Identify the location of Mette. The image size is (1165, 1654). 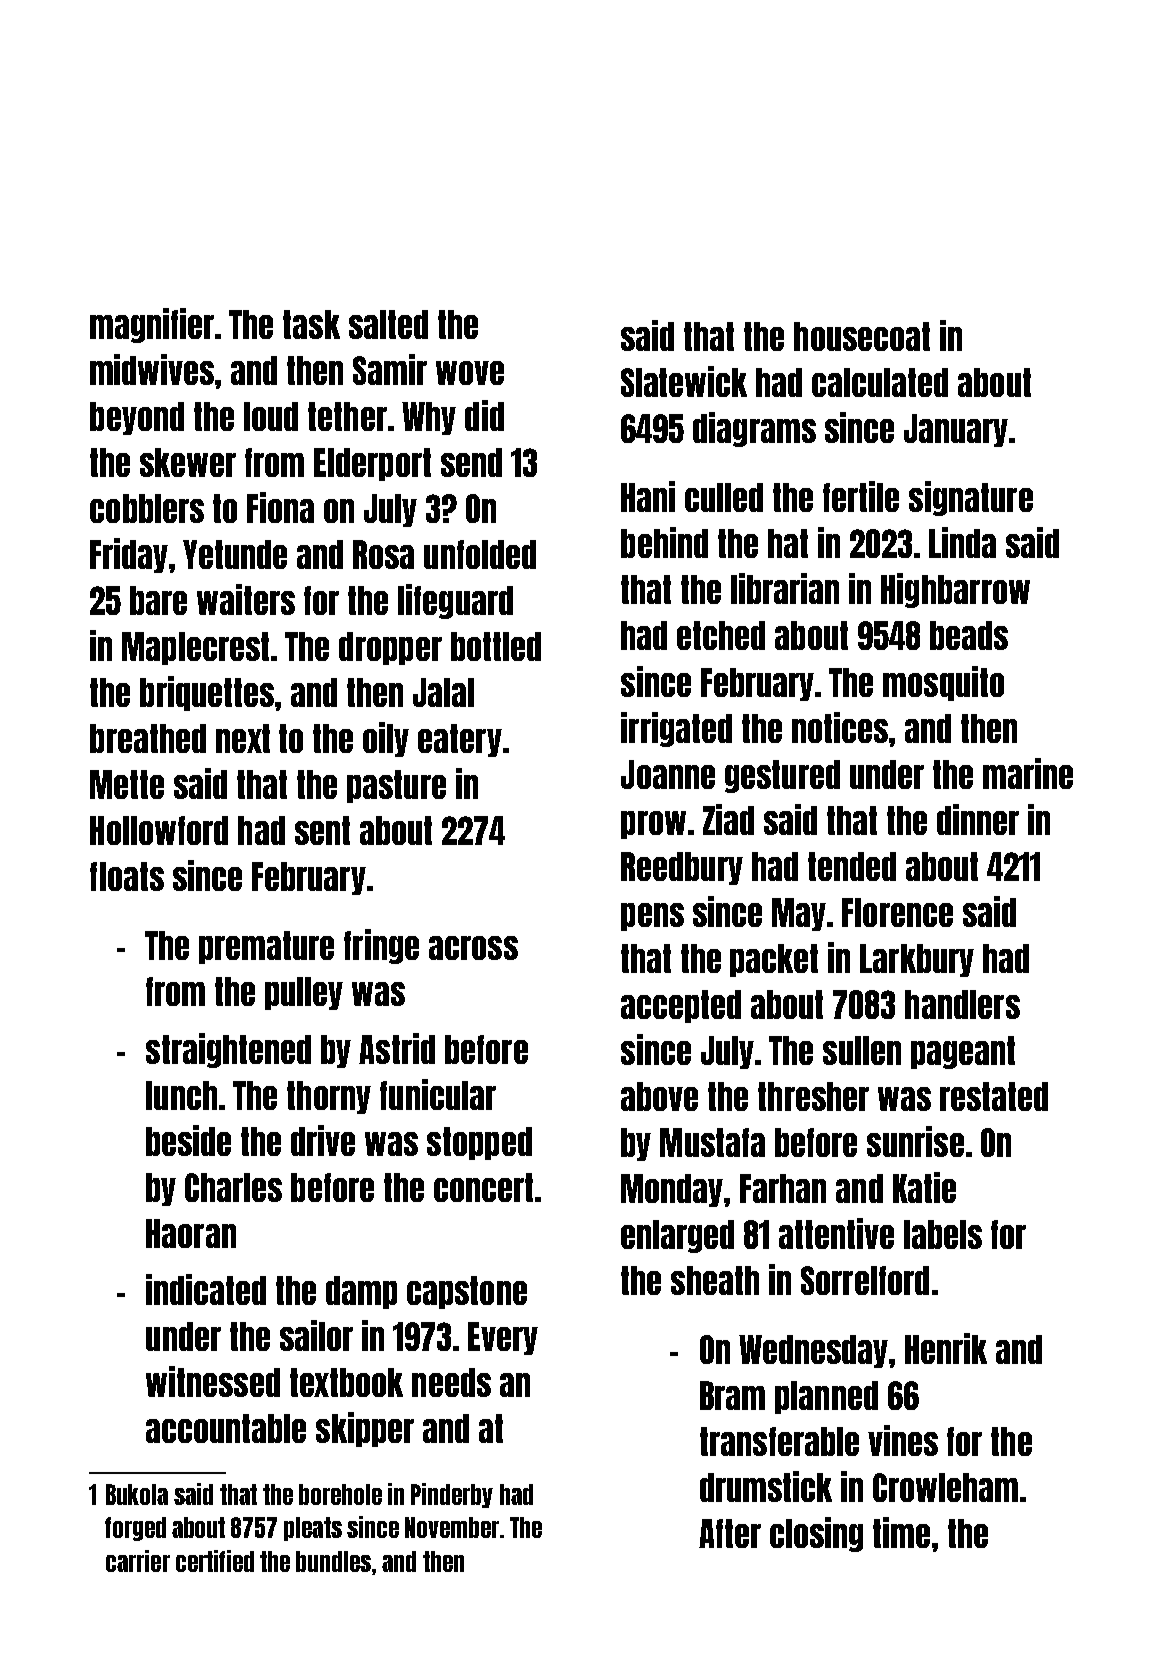
(127, 784).
